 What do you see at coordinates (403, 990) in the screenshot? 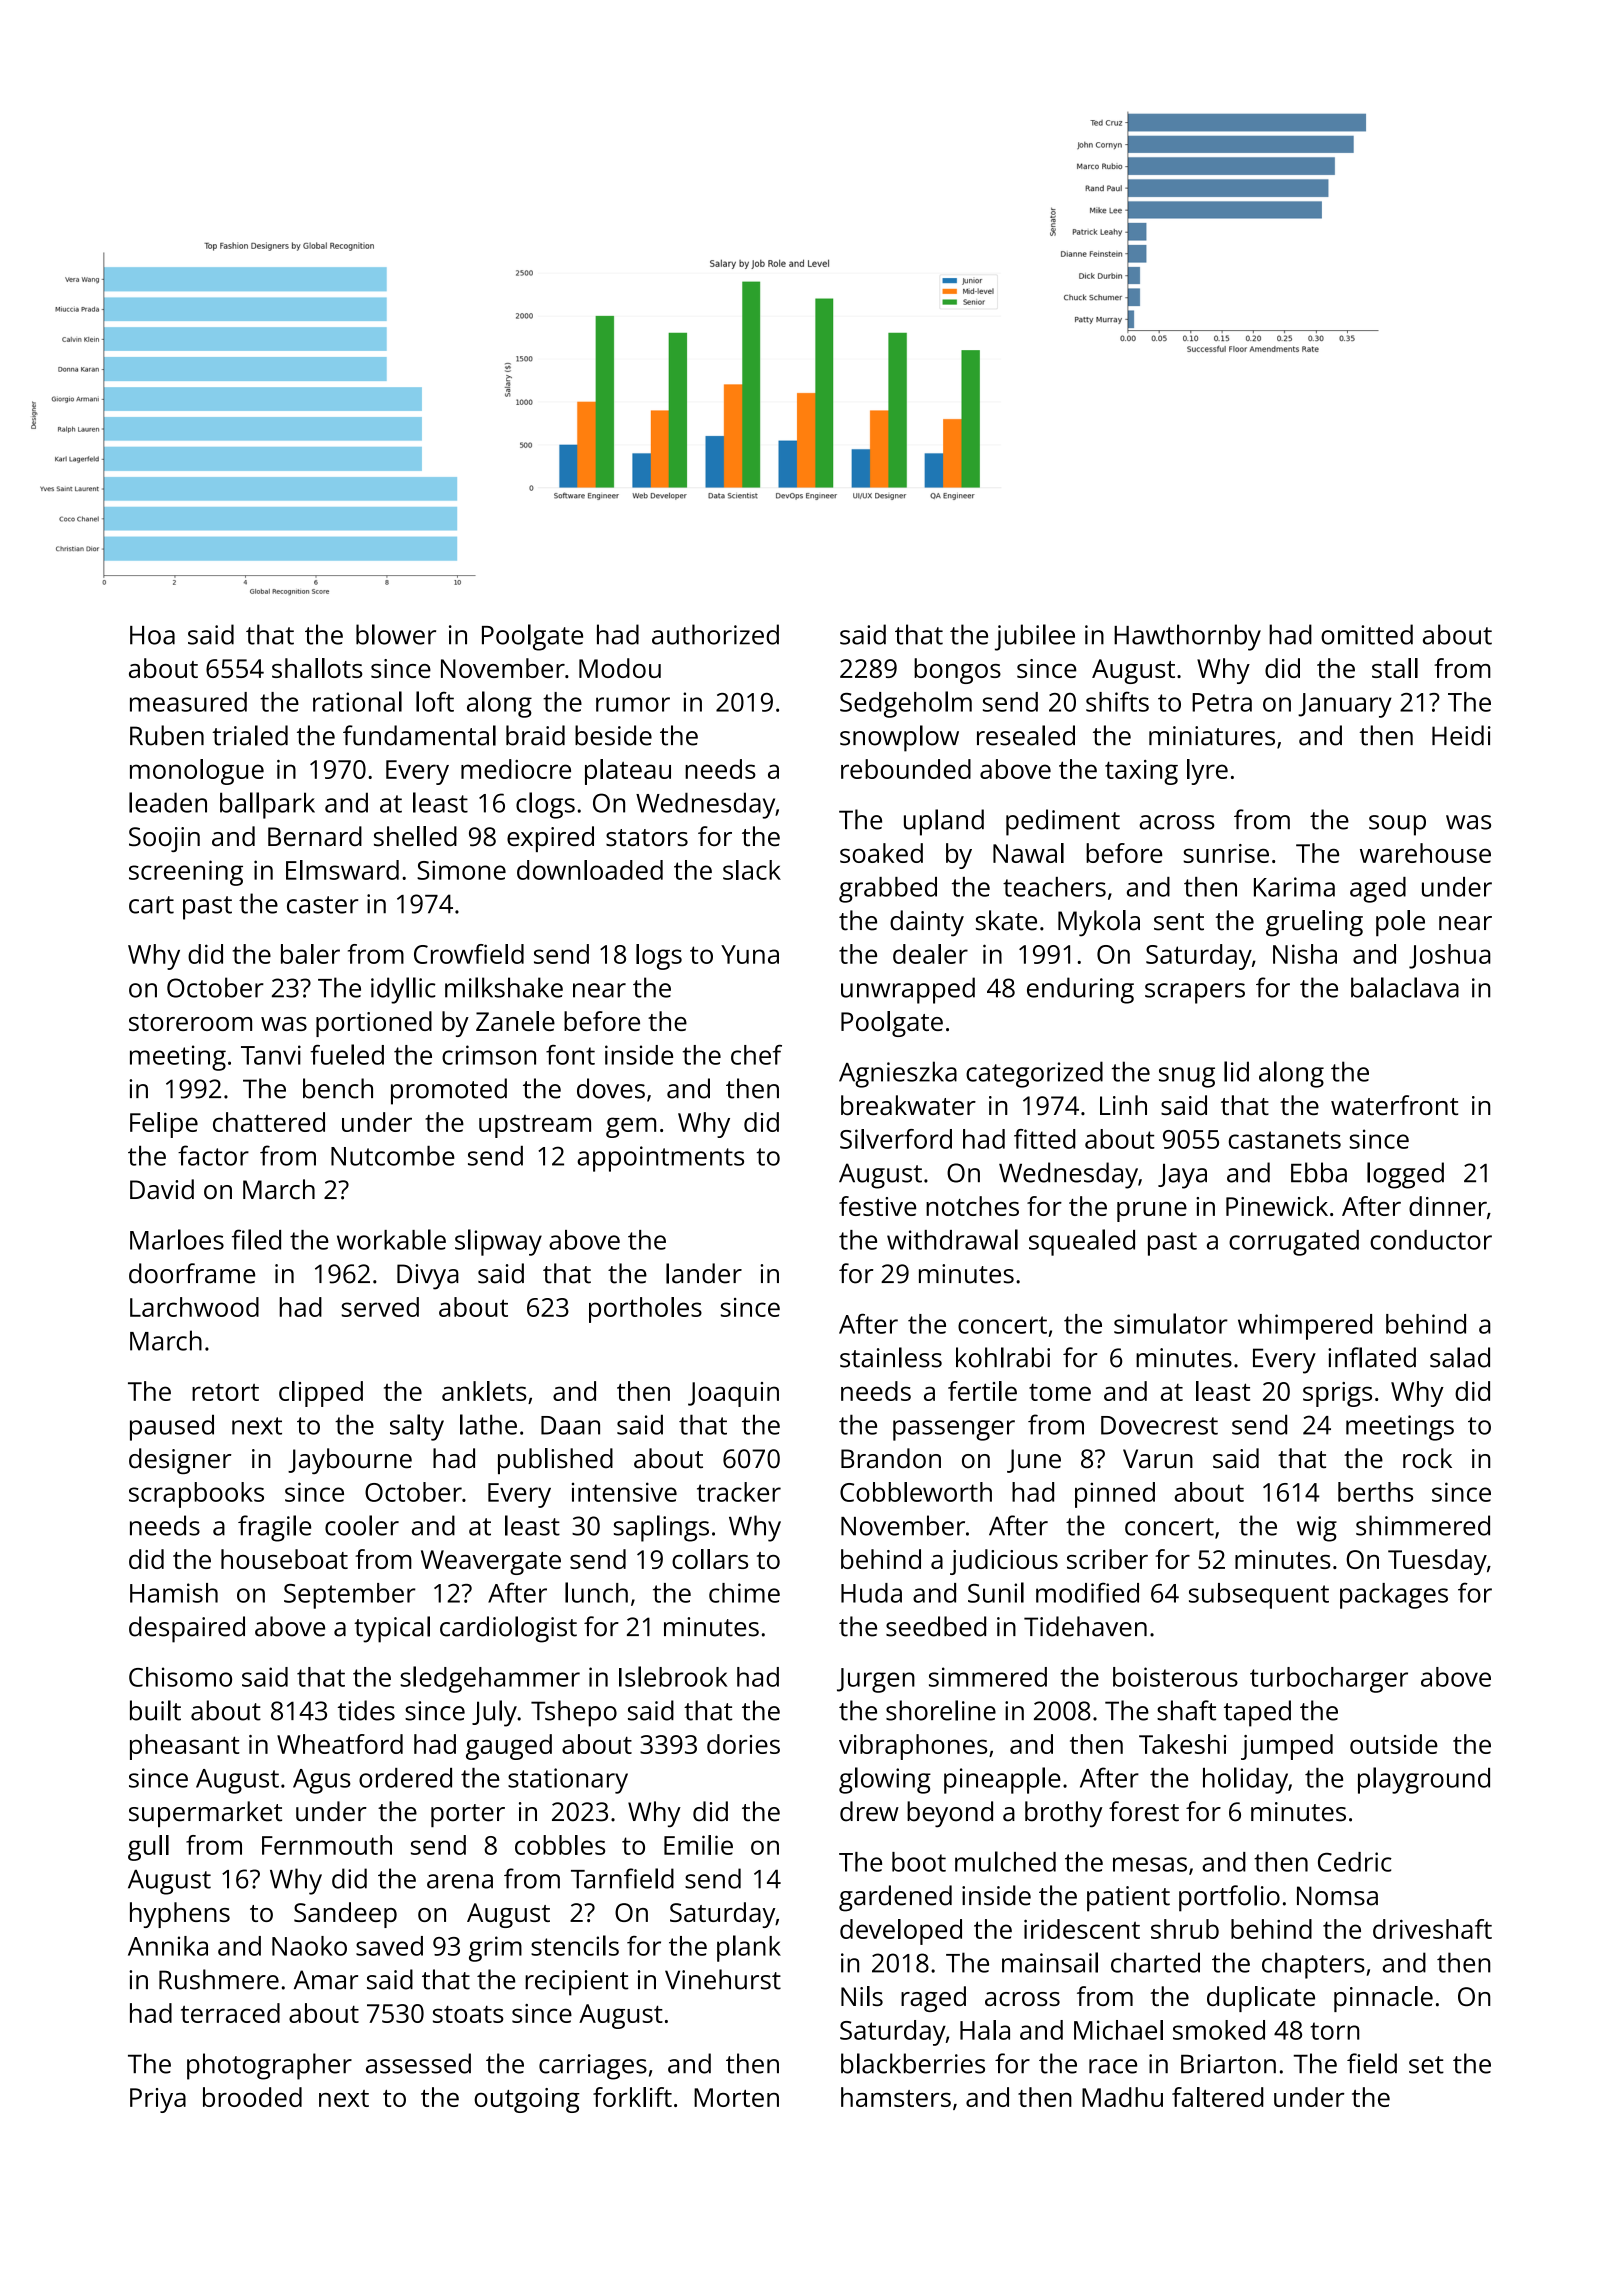
I see `idyllic` at bounding box center [403, 990].
